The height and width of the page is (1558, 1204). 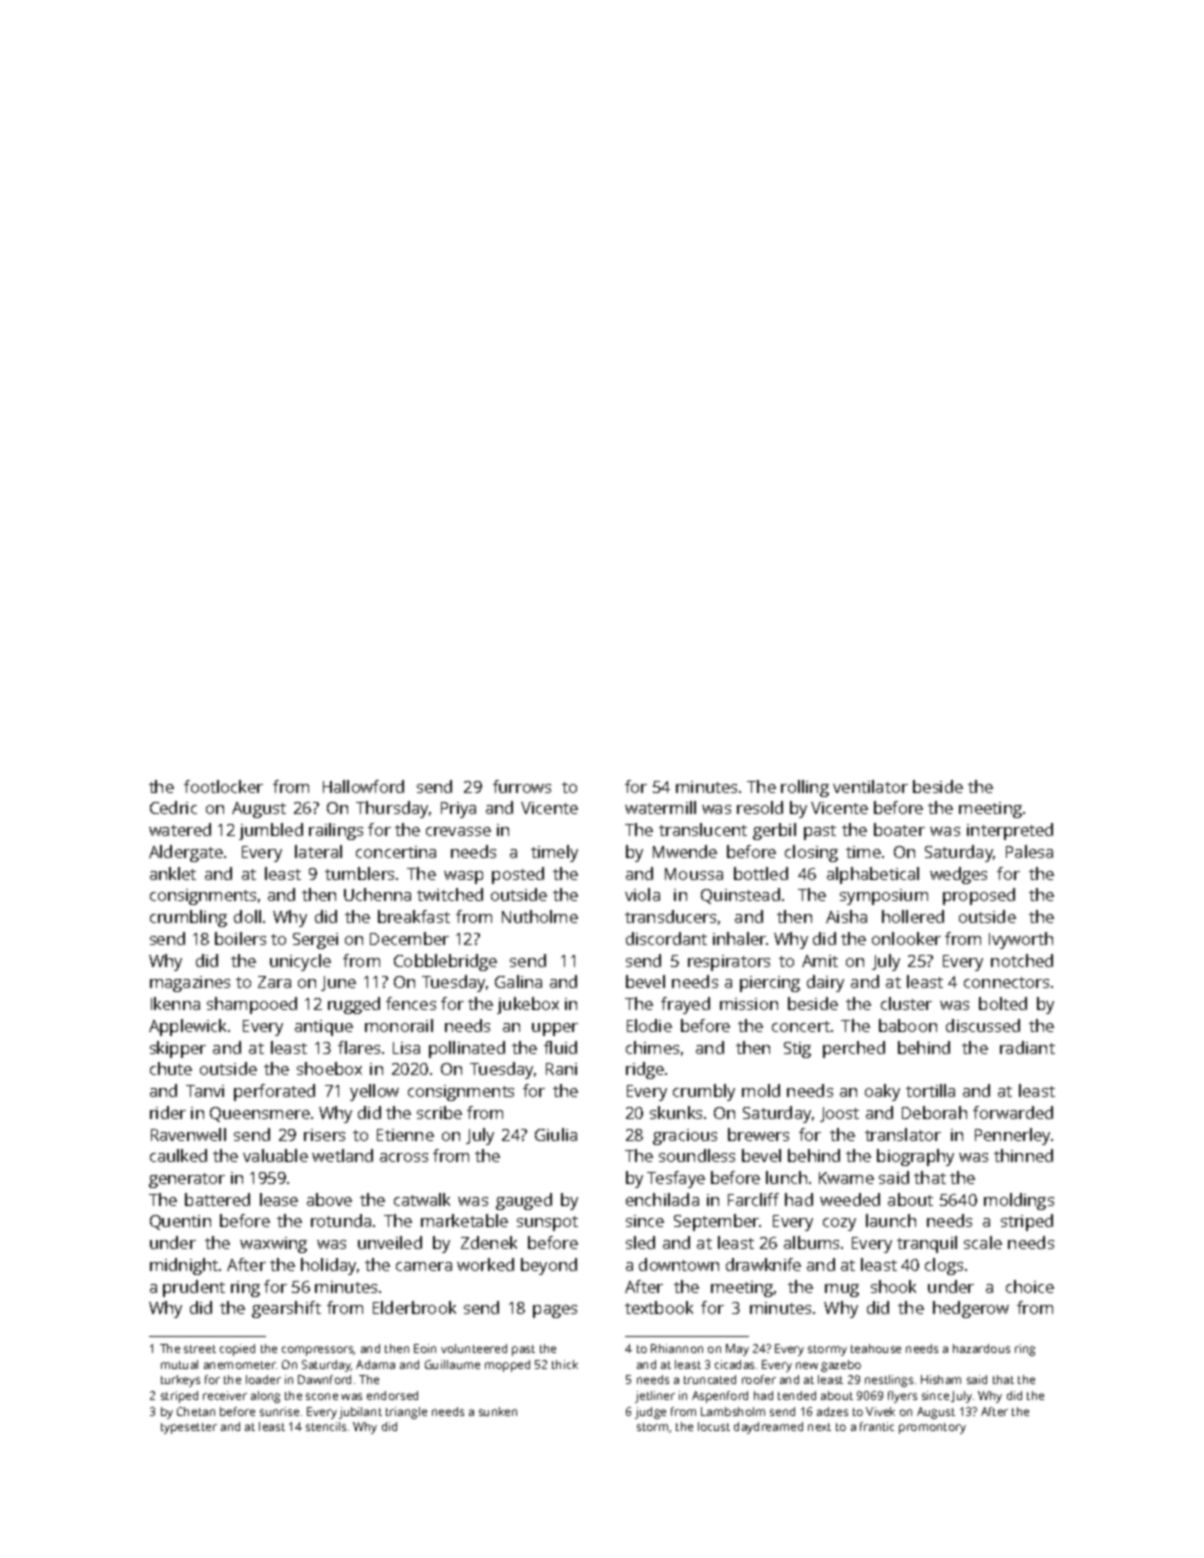 I want to click on jetliner, so click(x=655, y=1397).
